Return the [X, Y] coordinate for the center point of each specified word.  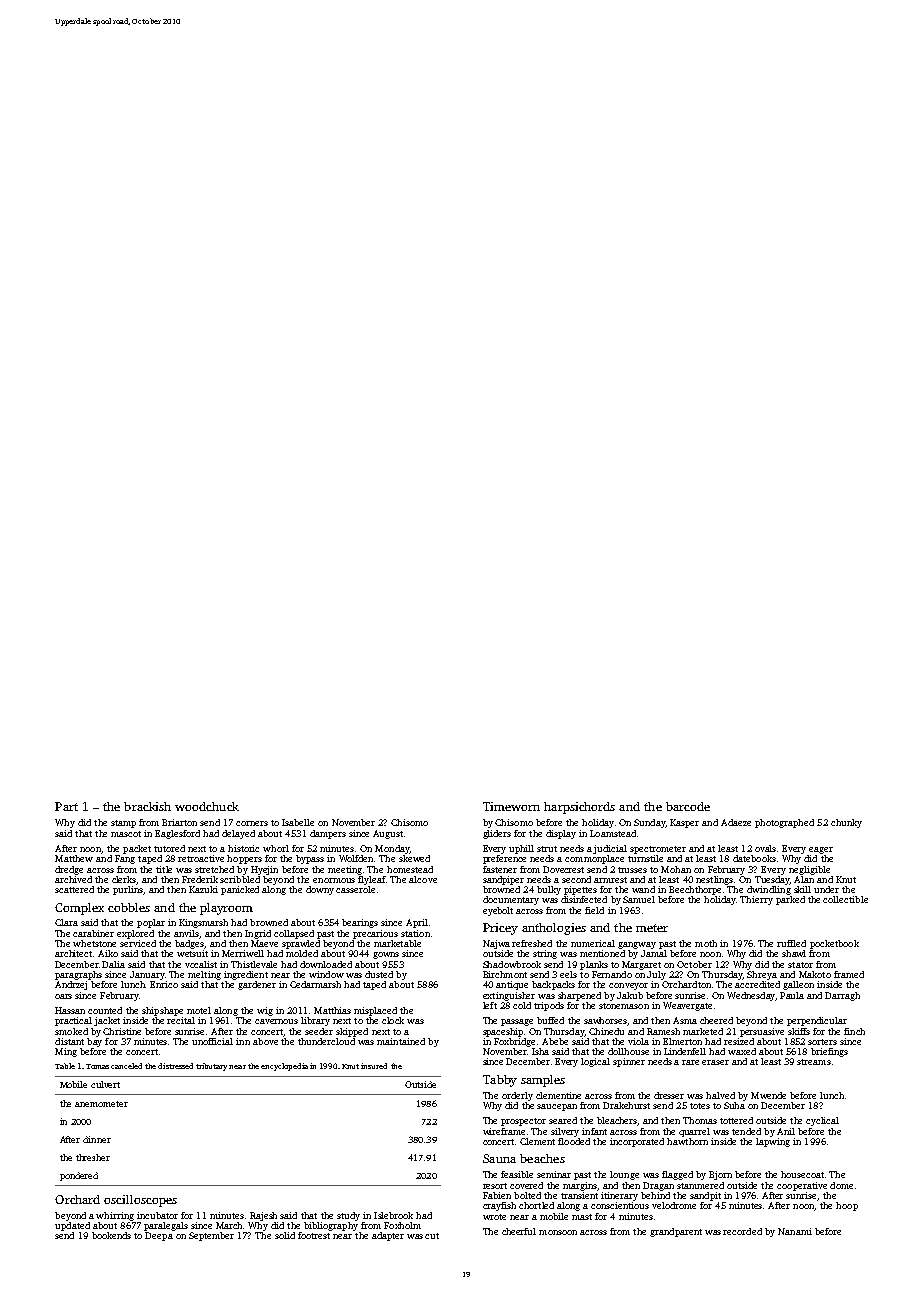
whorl [276, 848]
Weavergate [687, 1006]
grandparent [676, 1232]
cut [432, 1236]
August [388, 834]
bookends [111, 1235]
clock [393, 1020]
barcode [688, 806]
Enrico [164, 984]
